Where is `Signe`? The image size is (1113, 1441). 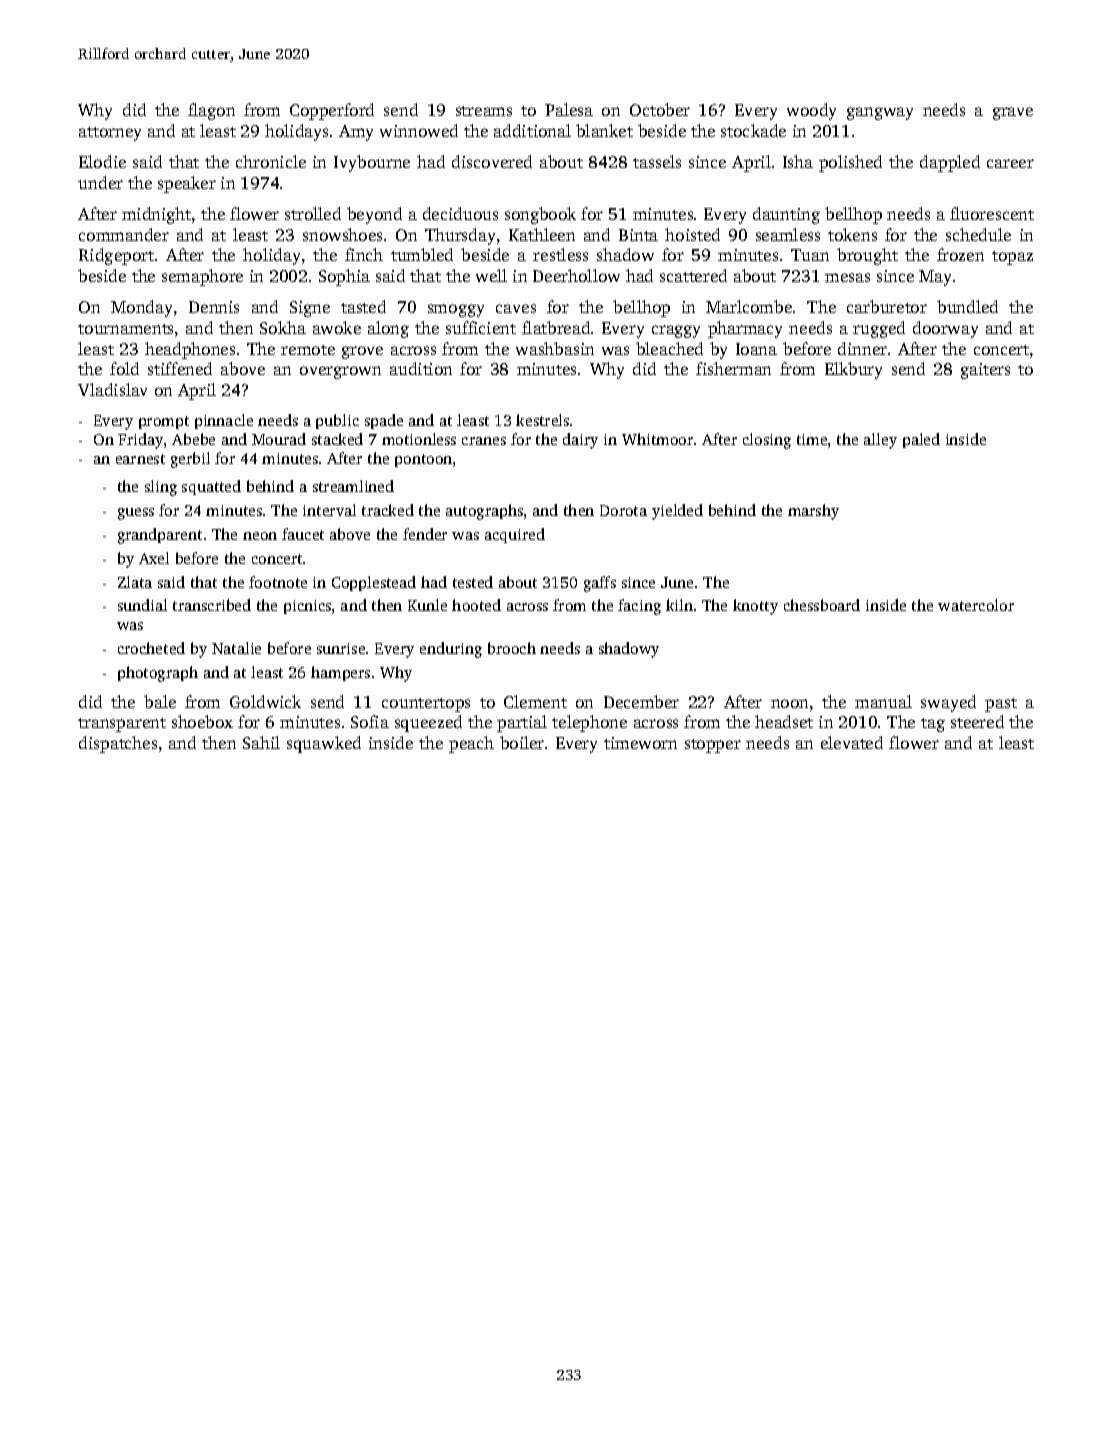
Signe is located at coordinates (310, 309).
